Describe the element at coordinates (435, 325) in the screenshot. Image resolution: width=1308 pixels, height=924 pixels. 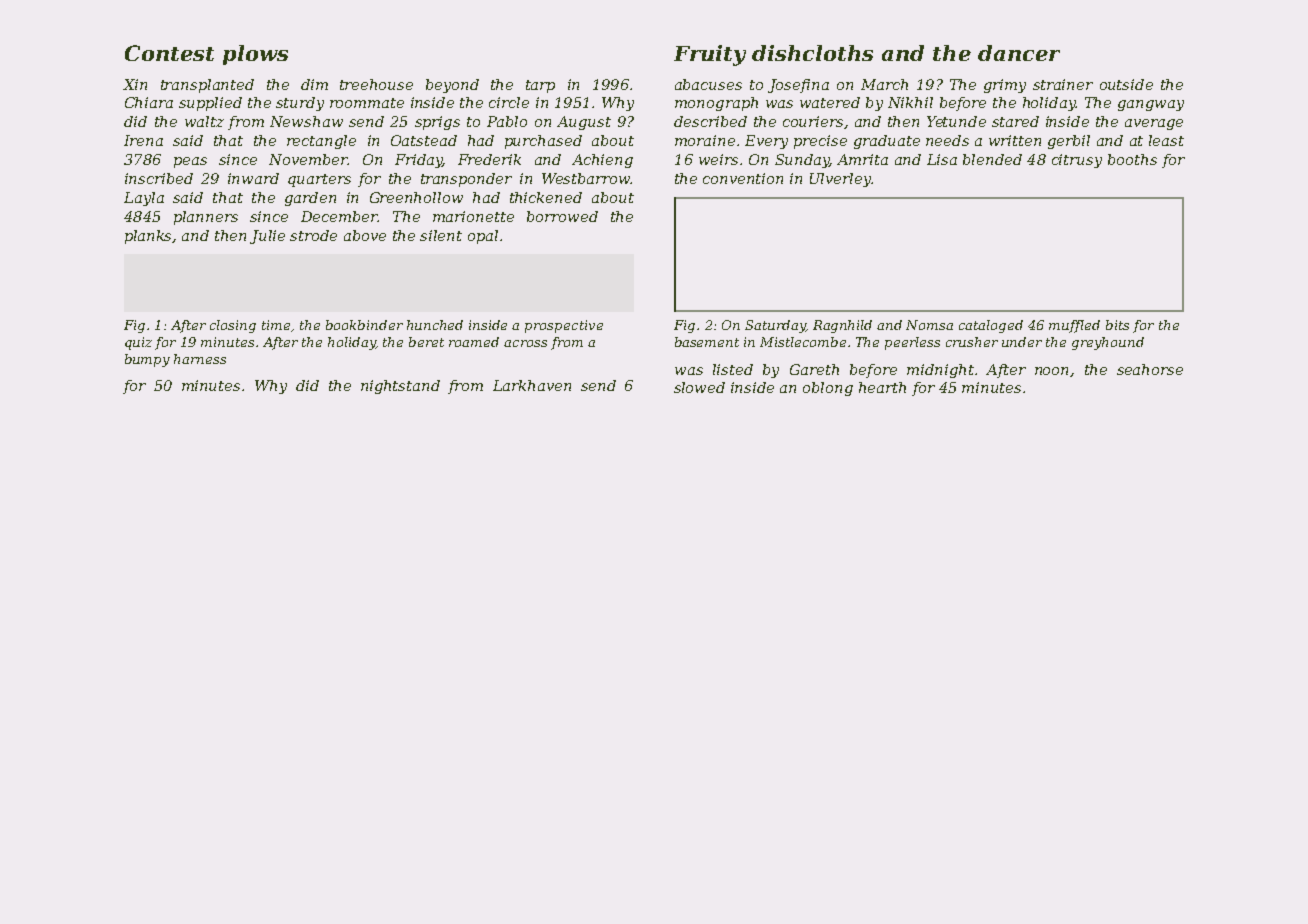
I see `hunched` at that location.
